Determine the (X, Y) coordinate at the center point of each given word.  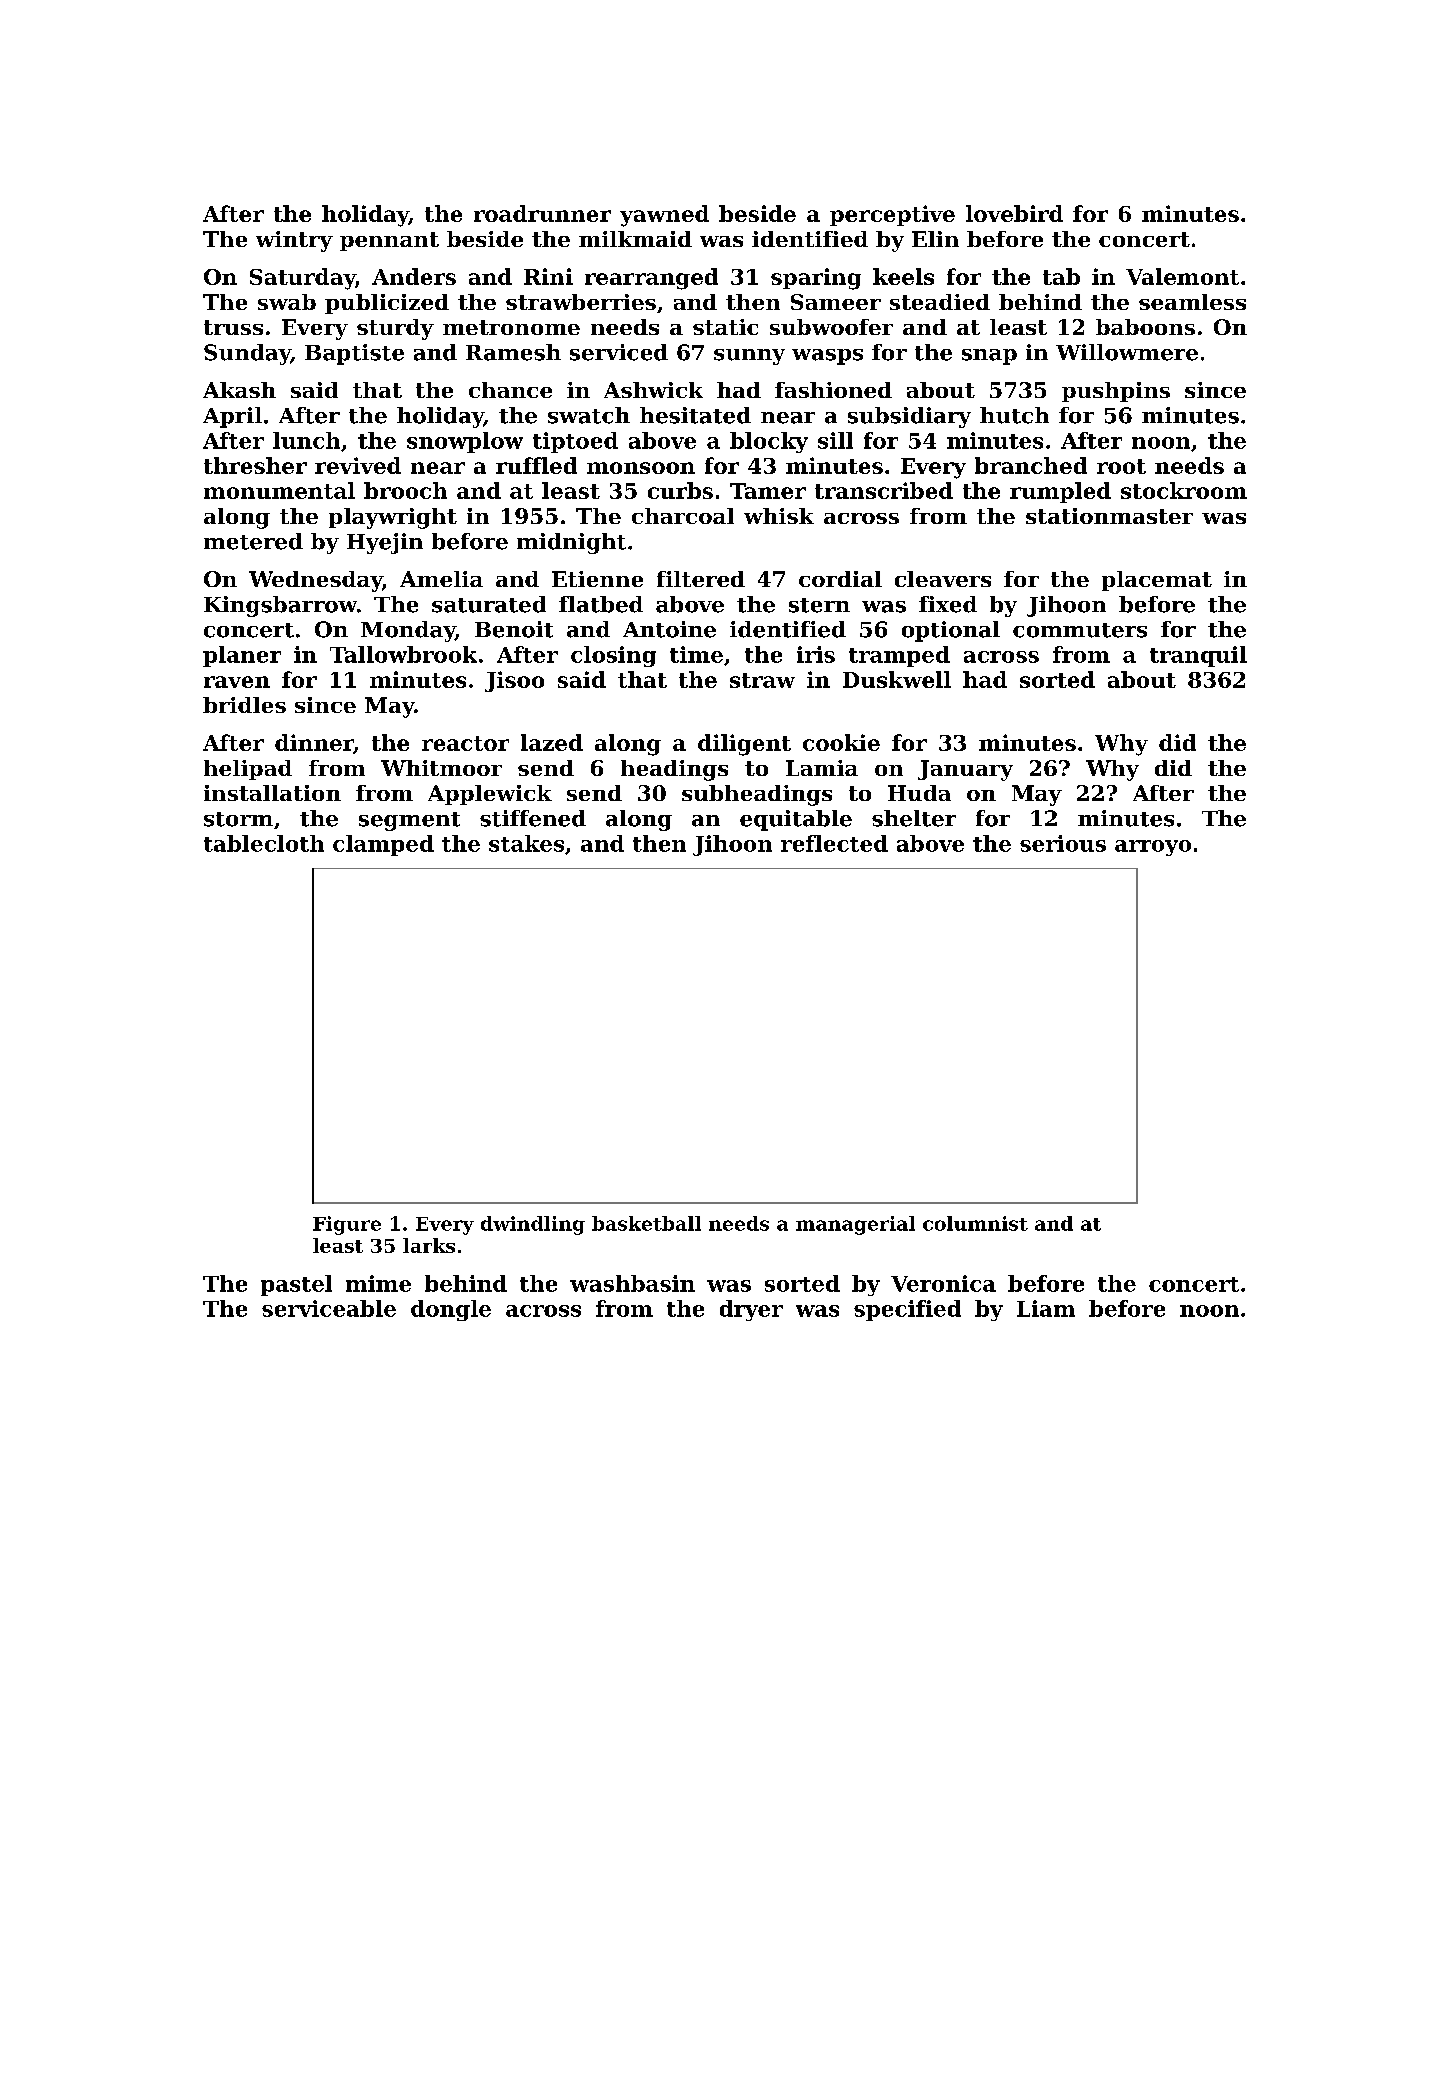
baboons (1145, 327)
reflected (834, 843)
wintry (294, 241)
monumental (279, 490)
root (1121, 466)
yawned (664, 216)
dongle (451, 1310)
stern (819, 605)
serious (1063, 843)
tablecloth (264, 843)
